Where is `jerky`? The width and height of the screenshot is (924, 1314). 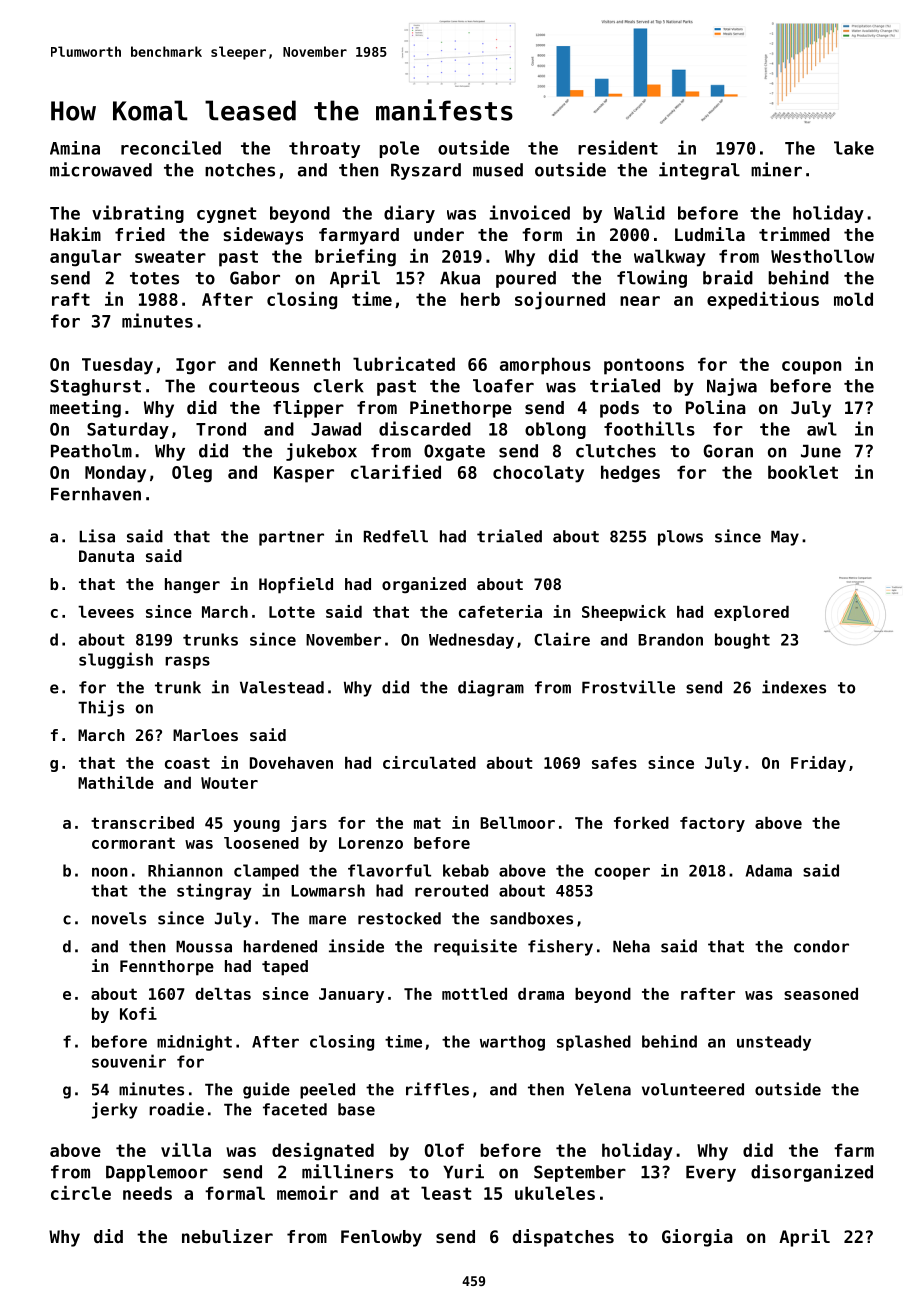 jerky is located at coordinates (114, 1110).
